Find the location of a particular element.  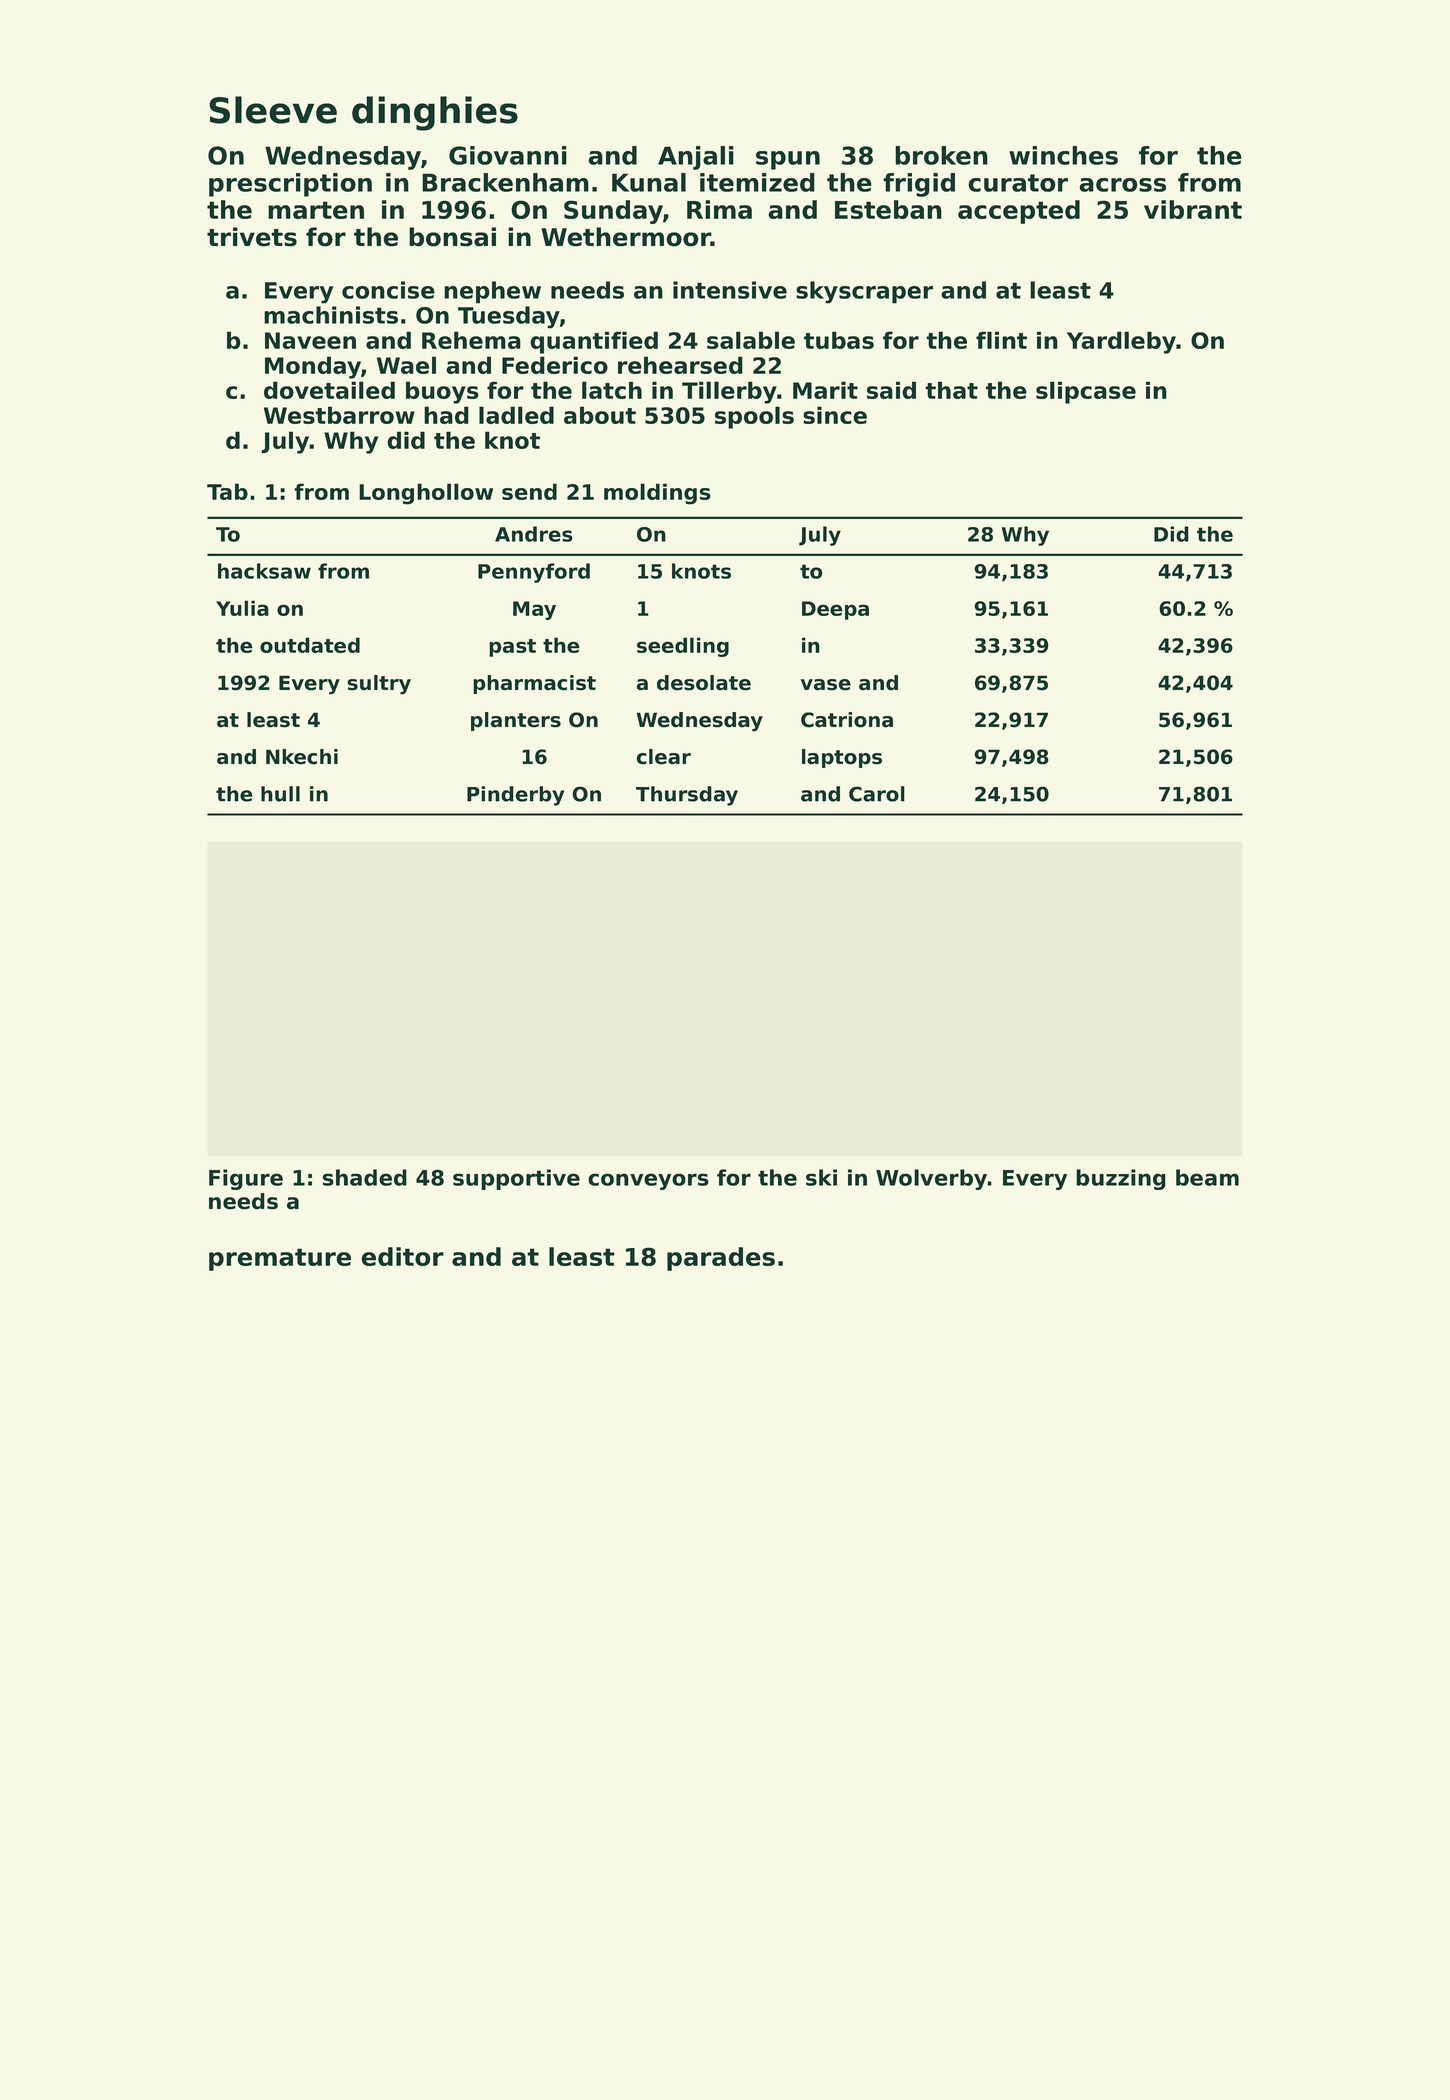

prescription is located at coordinates (290, 185).
